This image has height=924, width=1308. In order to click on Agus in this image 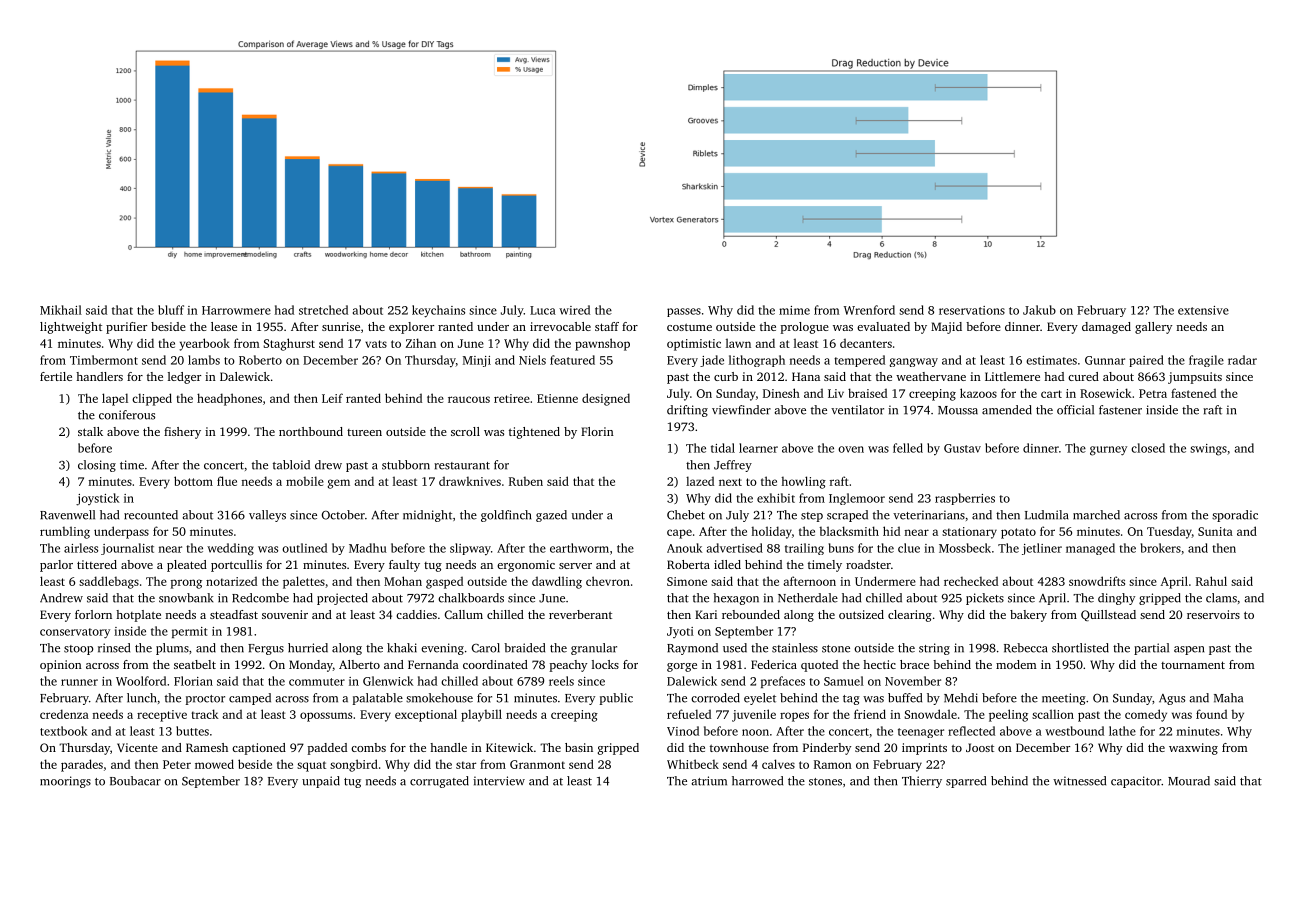, I will do `click(1172, 699)`.
